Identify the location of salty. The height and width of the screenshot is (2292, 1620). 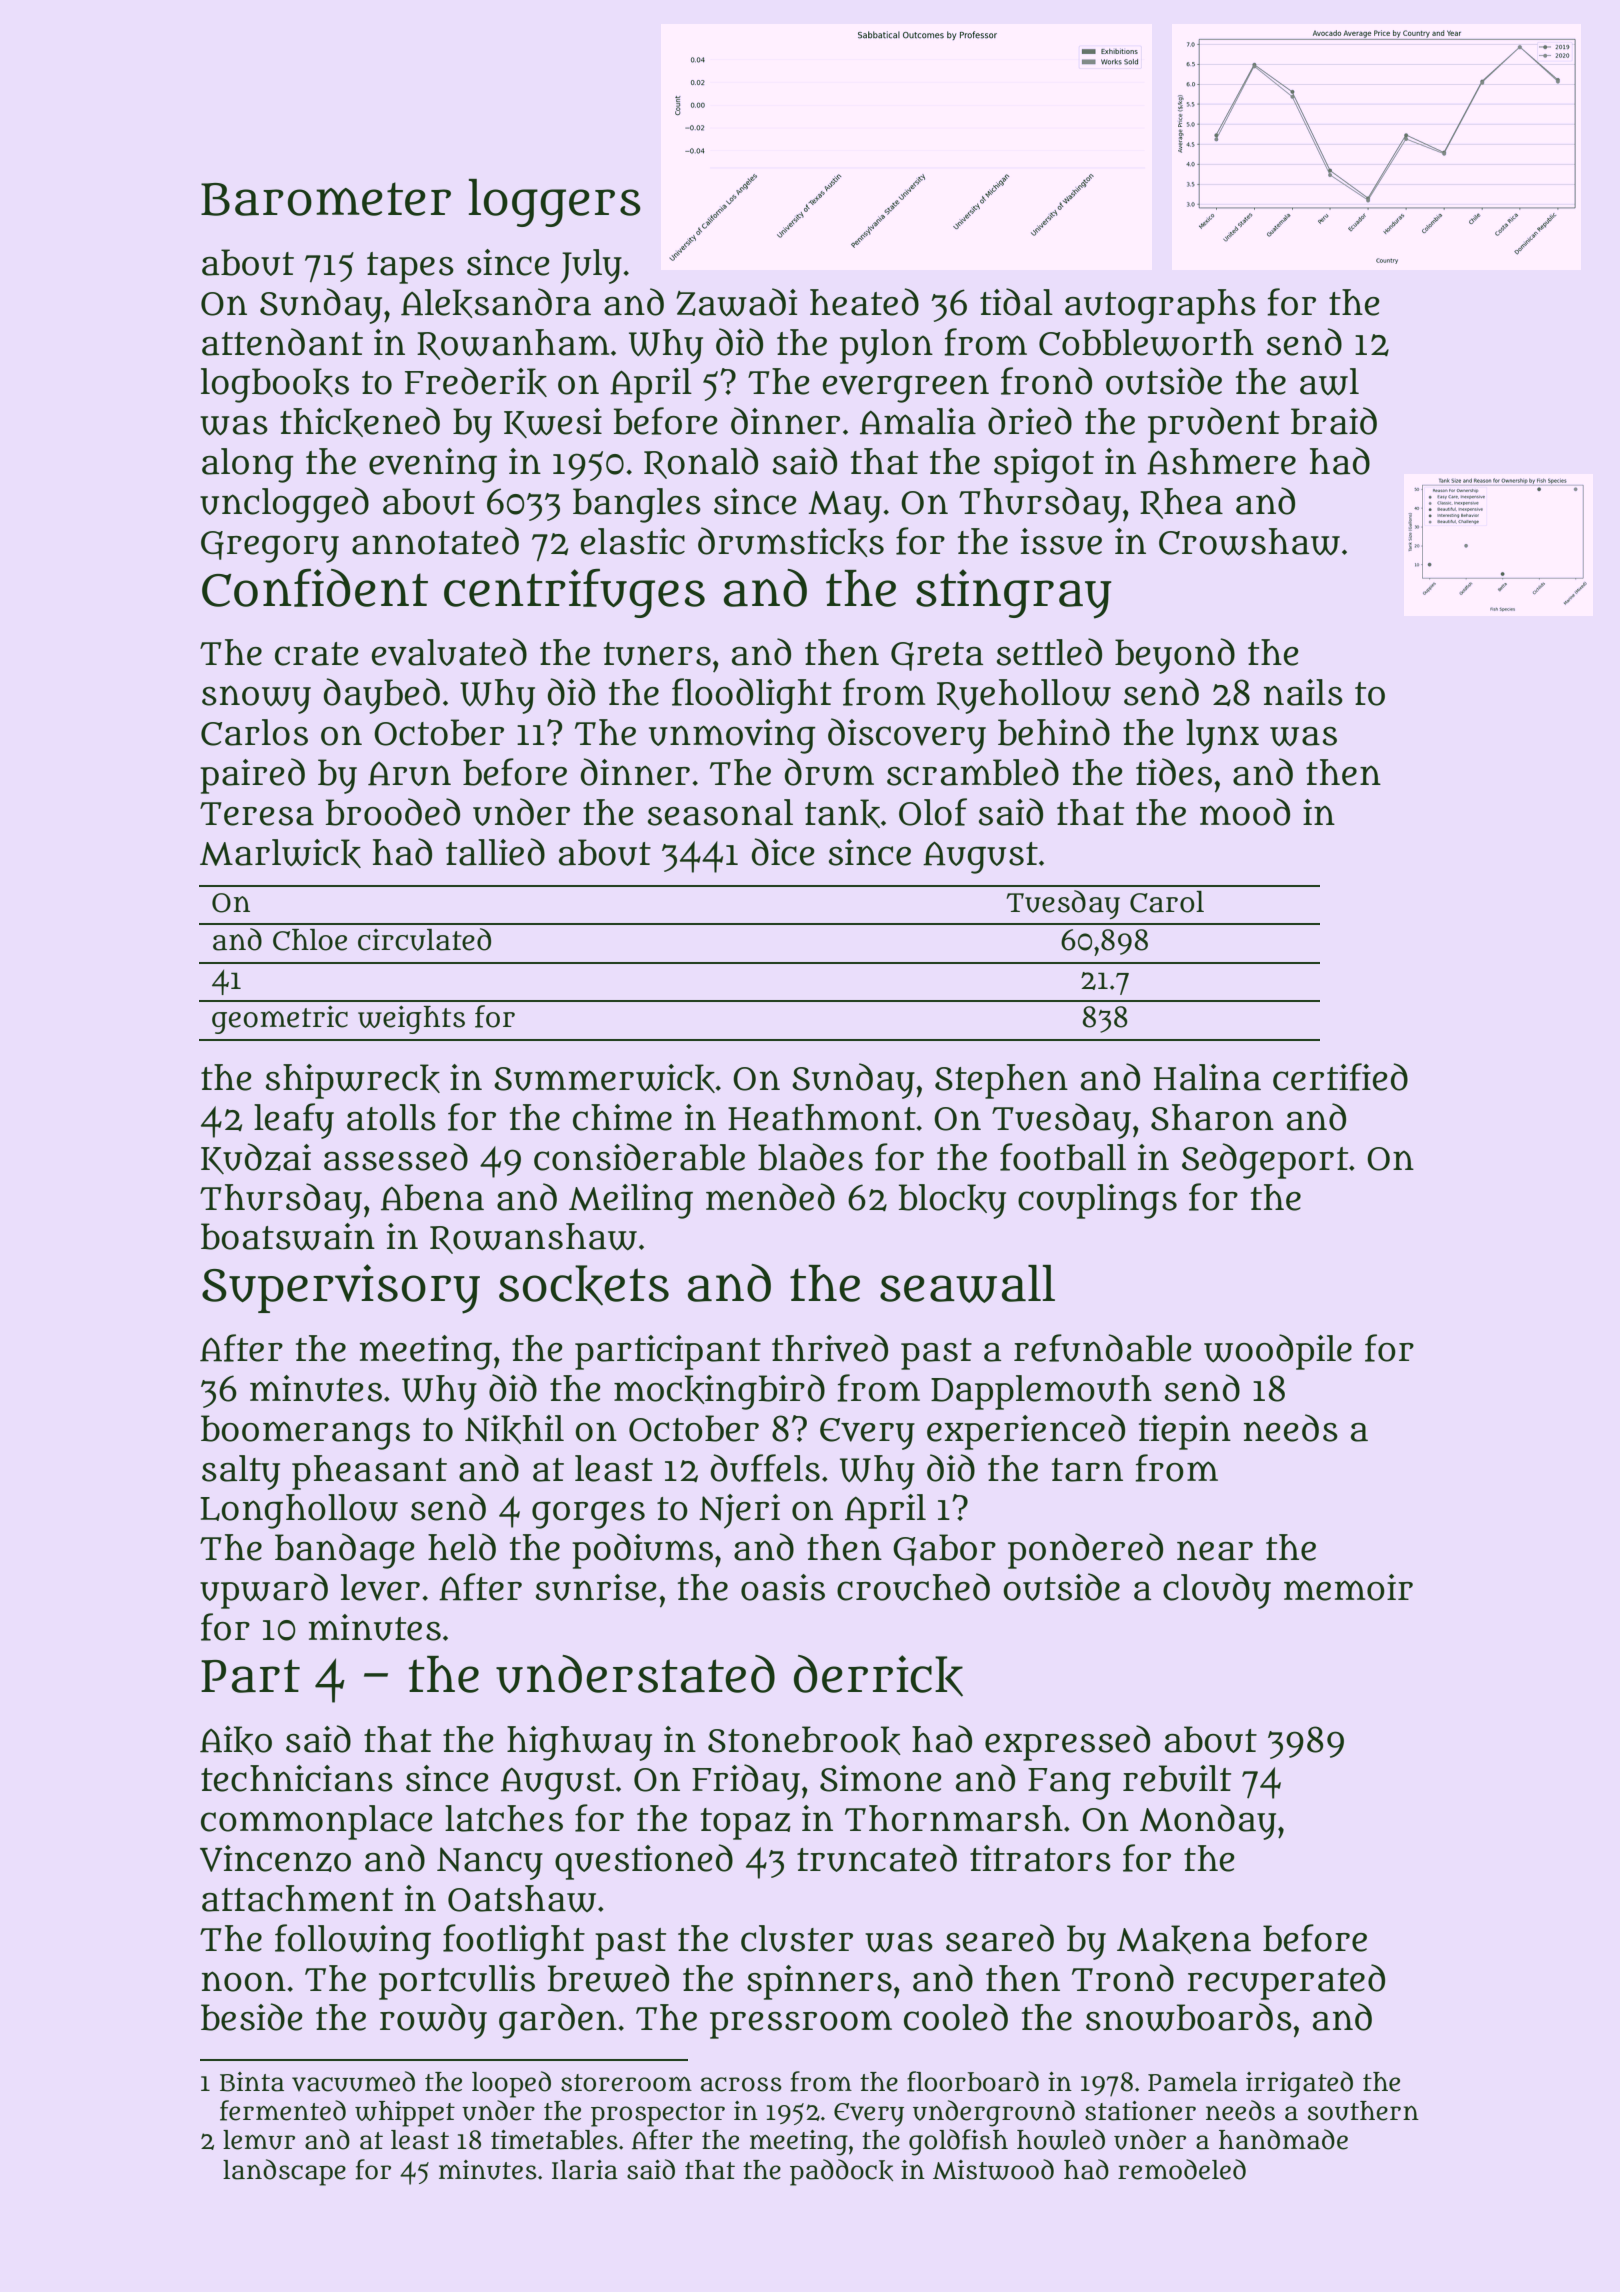
(241, 1472).
